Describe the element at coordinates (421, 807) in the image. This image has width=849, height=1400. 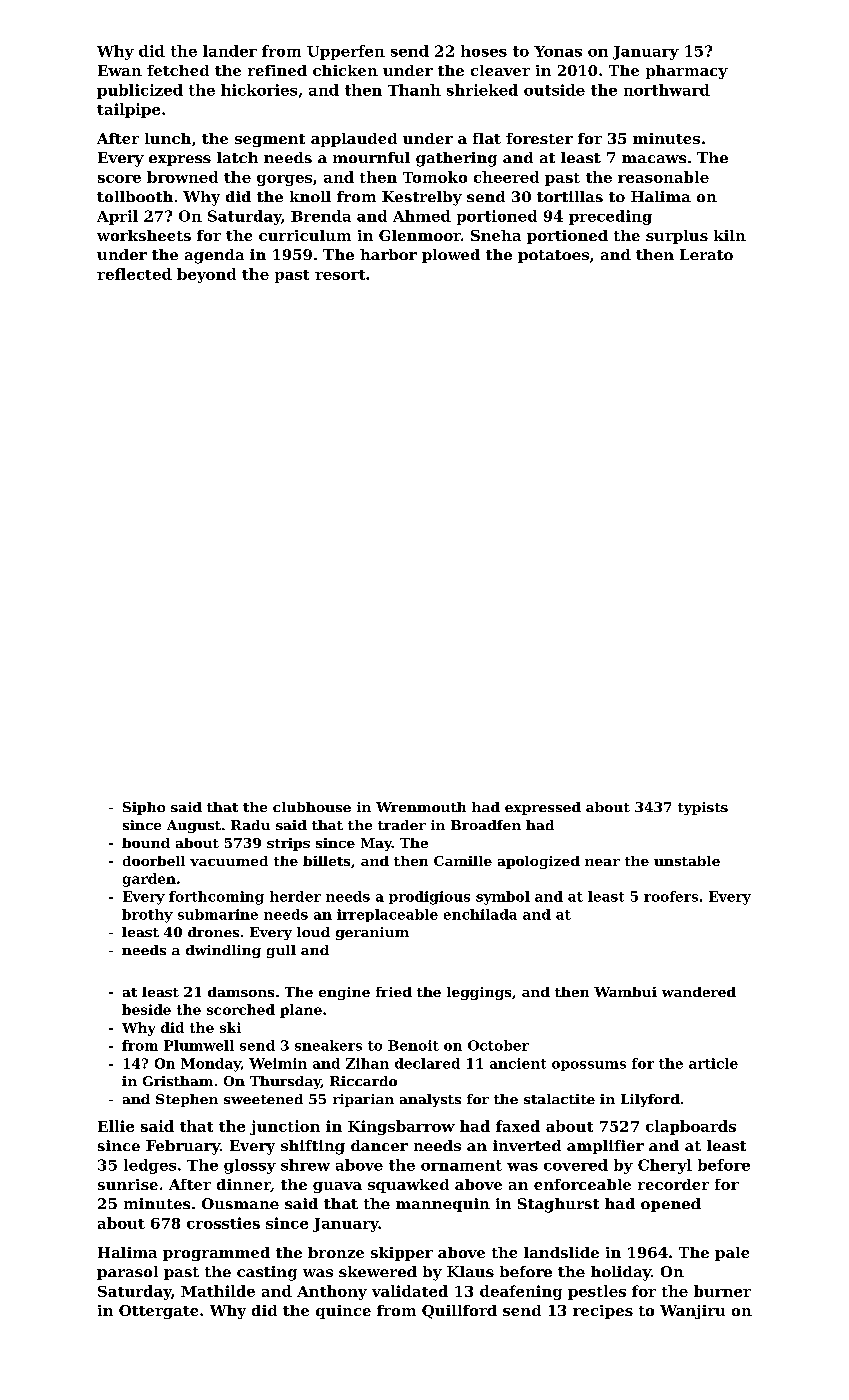
I see `Wrenmouth` at that location.
